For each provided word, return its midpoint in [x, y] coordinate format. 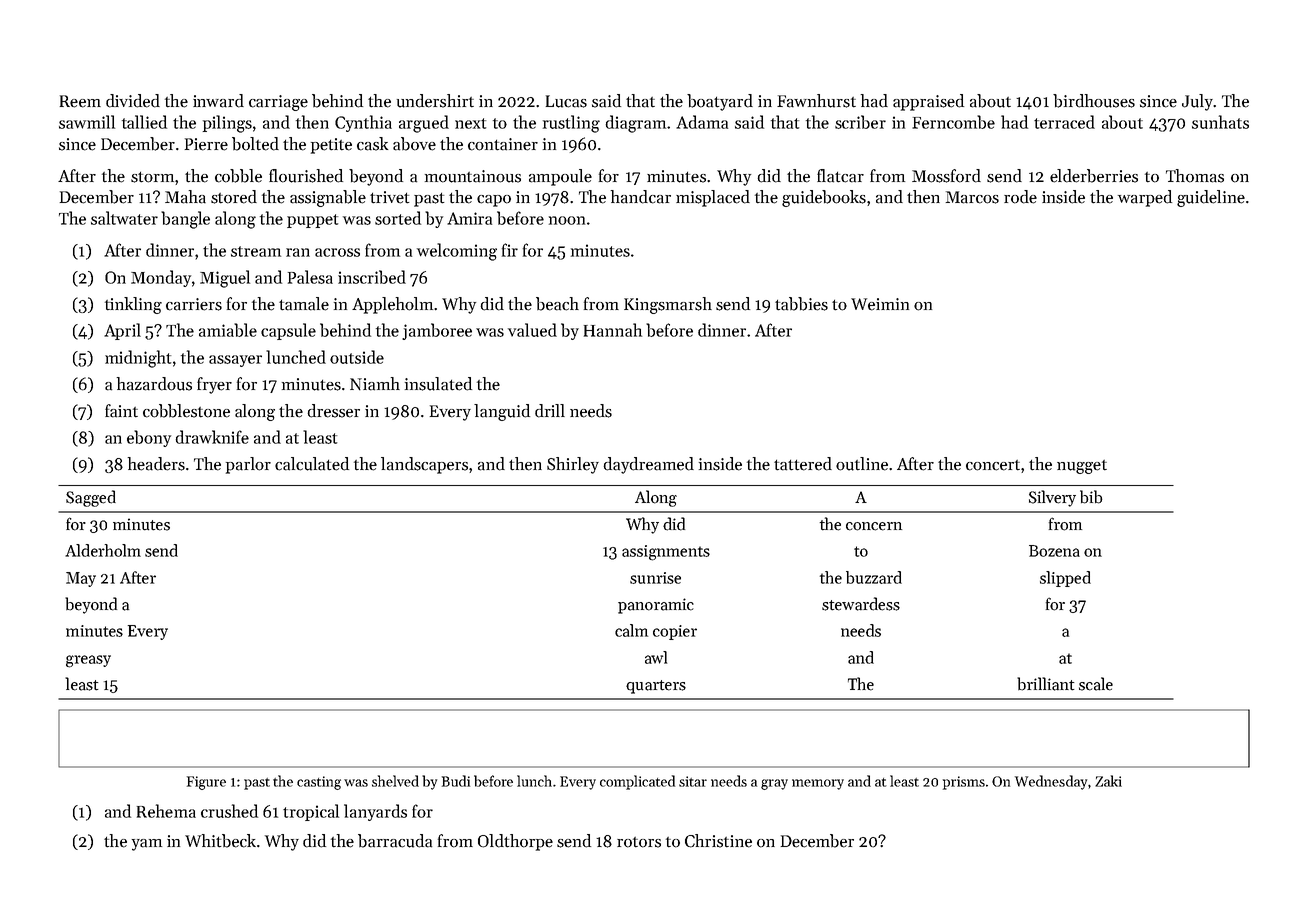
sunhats [1220, 122]
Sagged [91, 498]
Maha [185, 197]
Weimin [880, 304]
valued [532, 330]
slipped [1065, 579]
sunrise [655, 578]
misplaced [713, 198]
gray [774, 784]
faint [121, 411]
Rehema [166, 811]
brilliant [1046, 684]
